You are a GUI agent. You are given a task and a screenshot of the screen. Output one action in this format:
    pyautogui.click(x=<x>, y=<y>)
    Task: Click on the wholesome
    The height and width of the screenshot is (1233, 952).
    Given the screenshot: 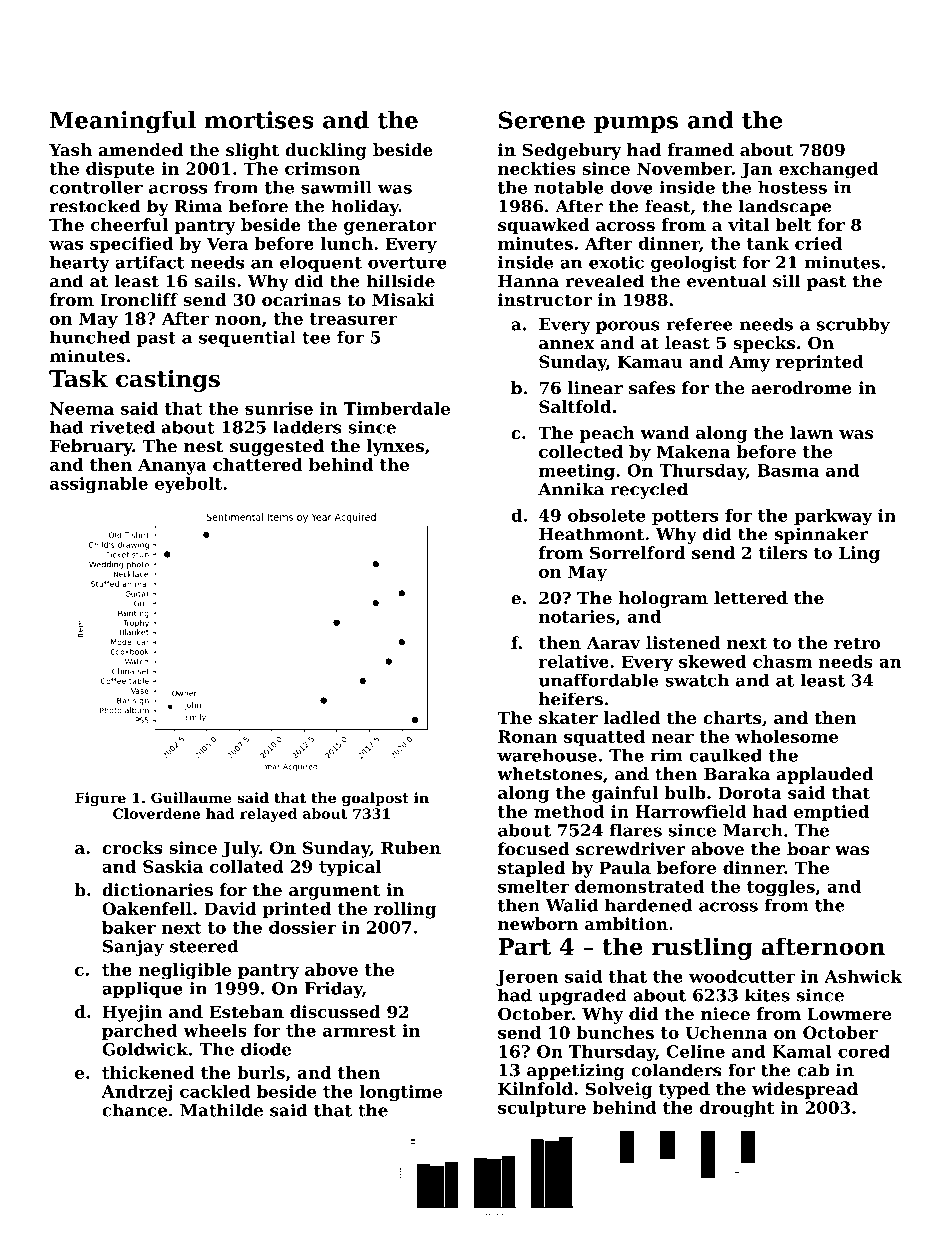 What is the action you would take?
    pyautogui.click(x=787, y=736)
